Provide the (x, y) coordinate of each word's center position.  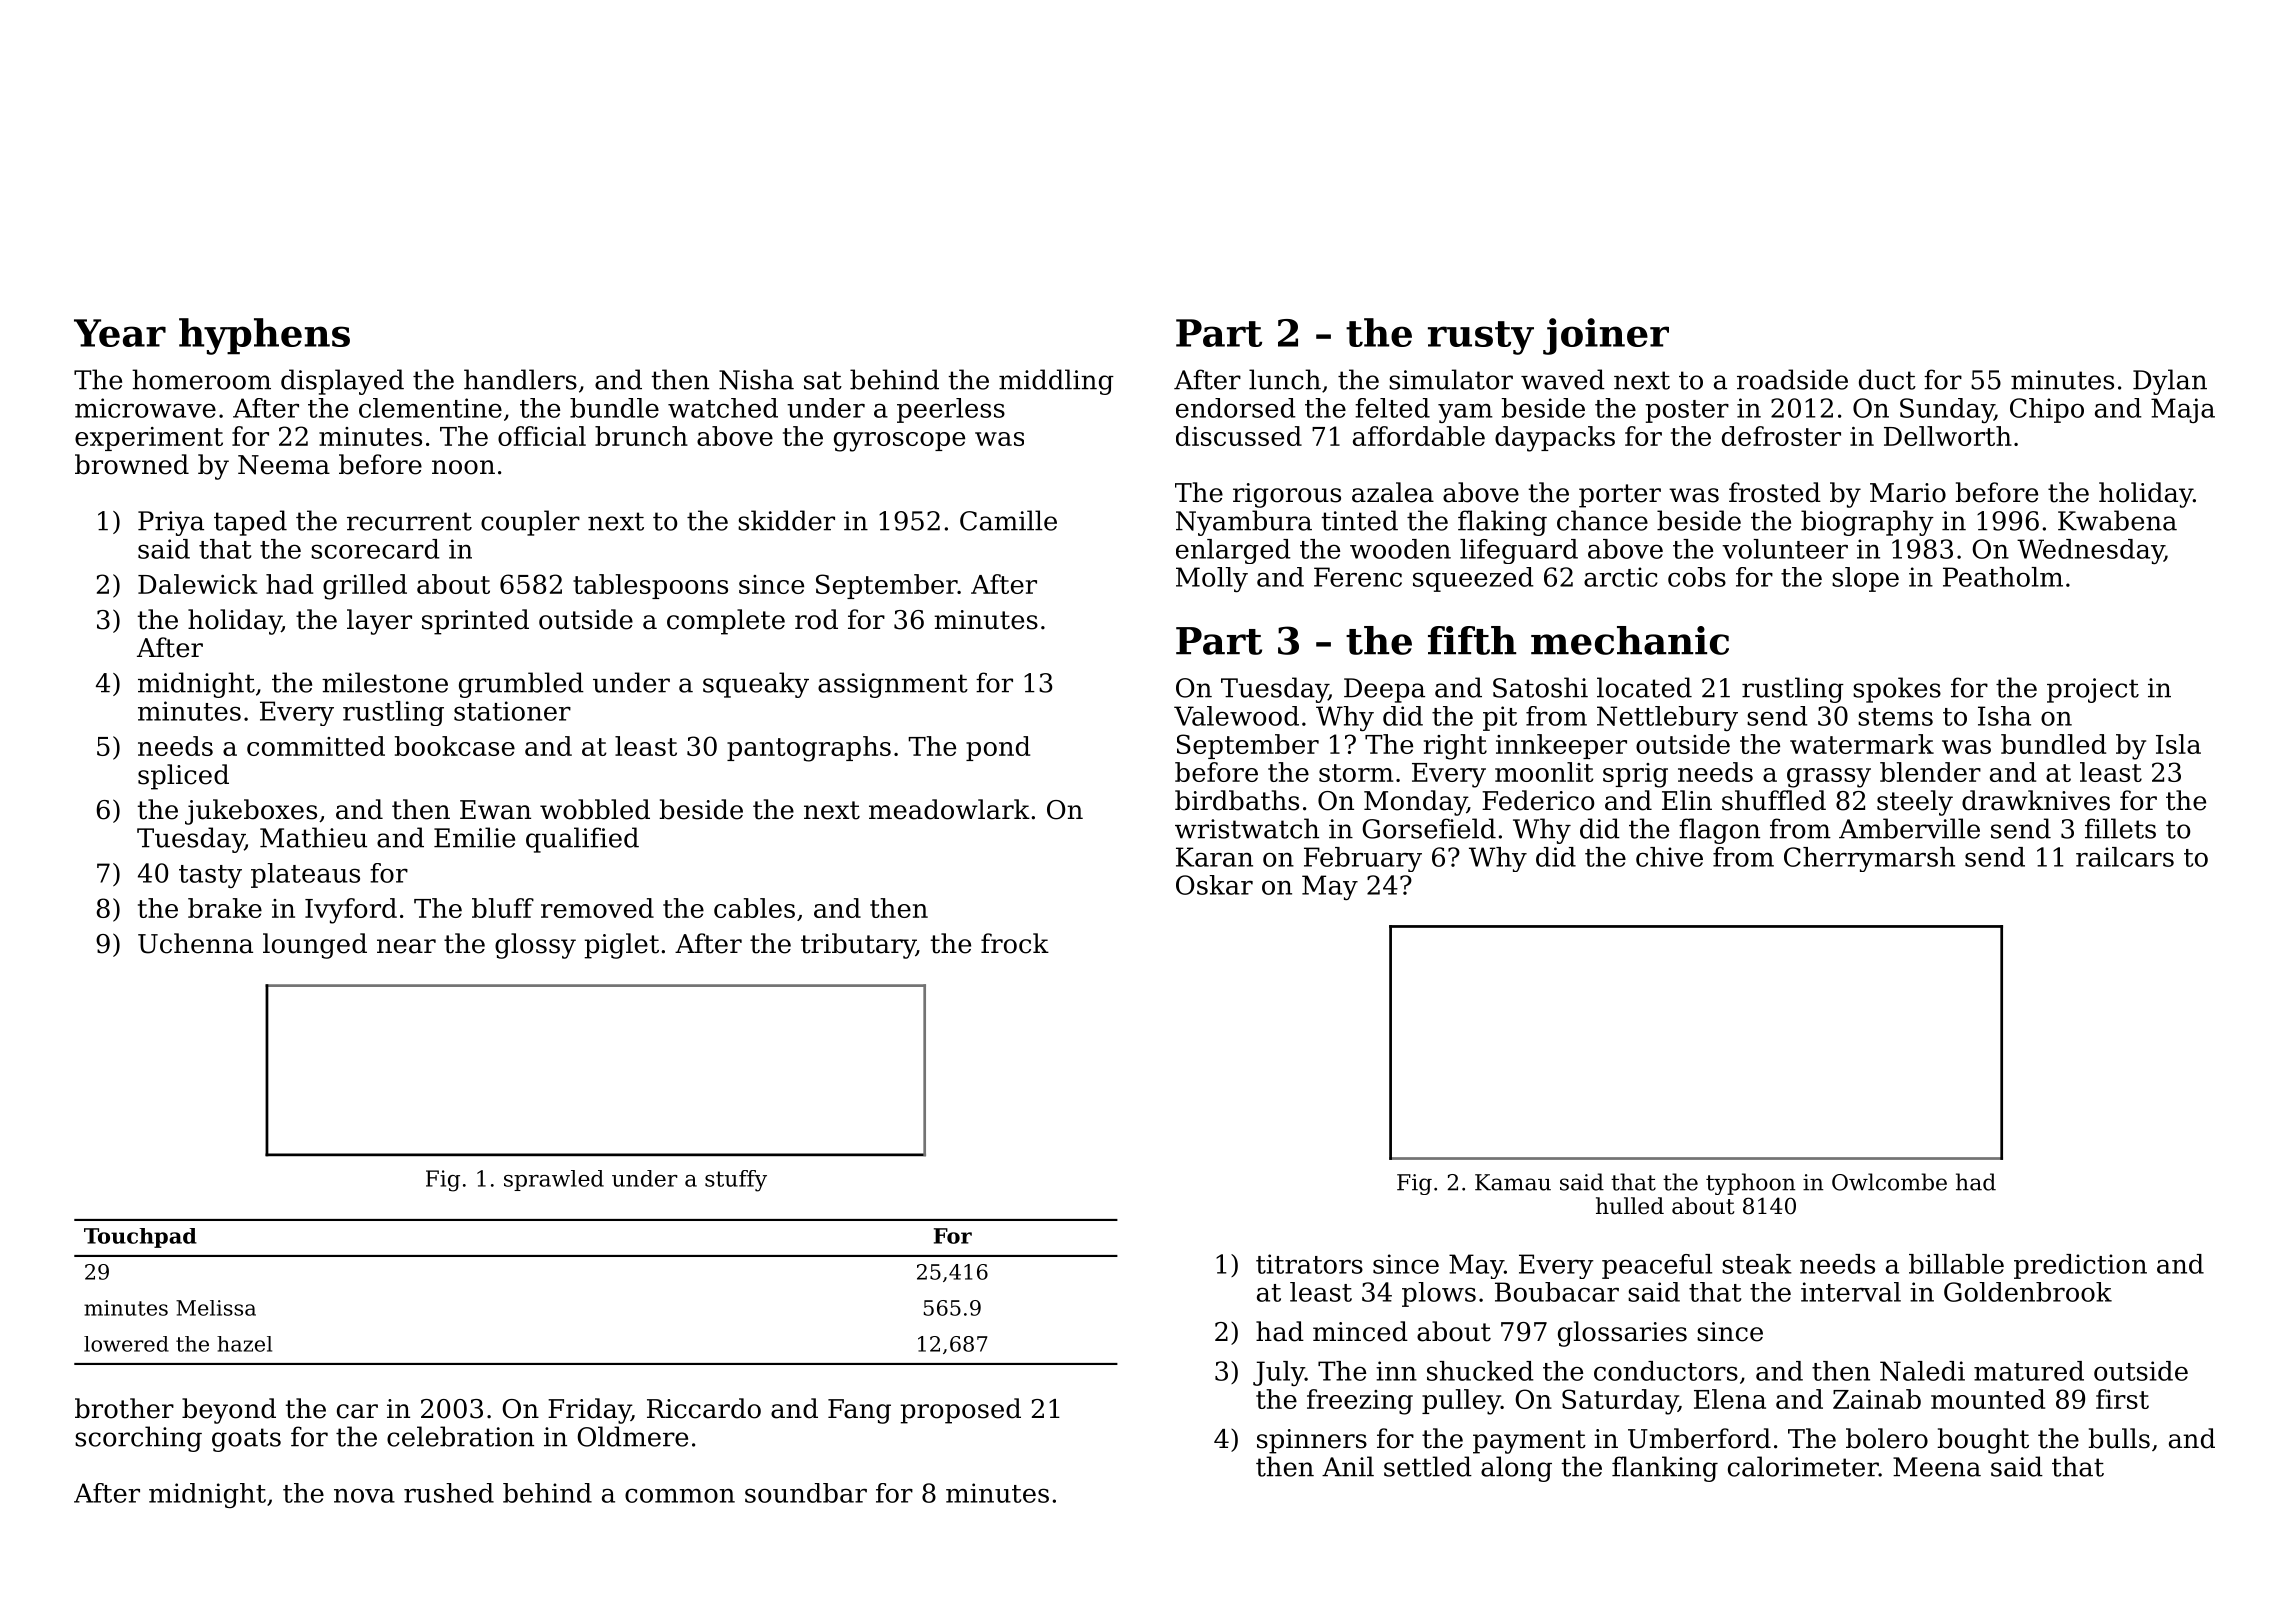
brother (124, 1408)
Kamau (1513, 1182)
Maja (2183, 410)
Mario (1908, 493)
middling (1056, 382)
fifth (1472, 640)
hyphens (264, 336)
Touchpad (140, 1238)
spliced (183, 777)
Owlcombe (1889, 1182)
